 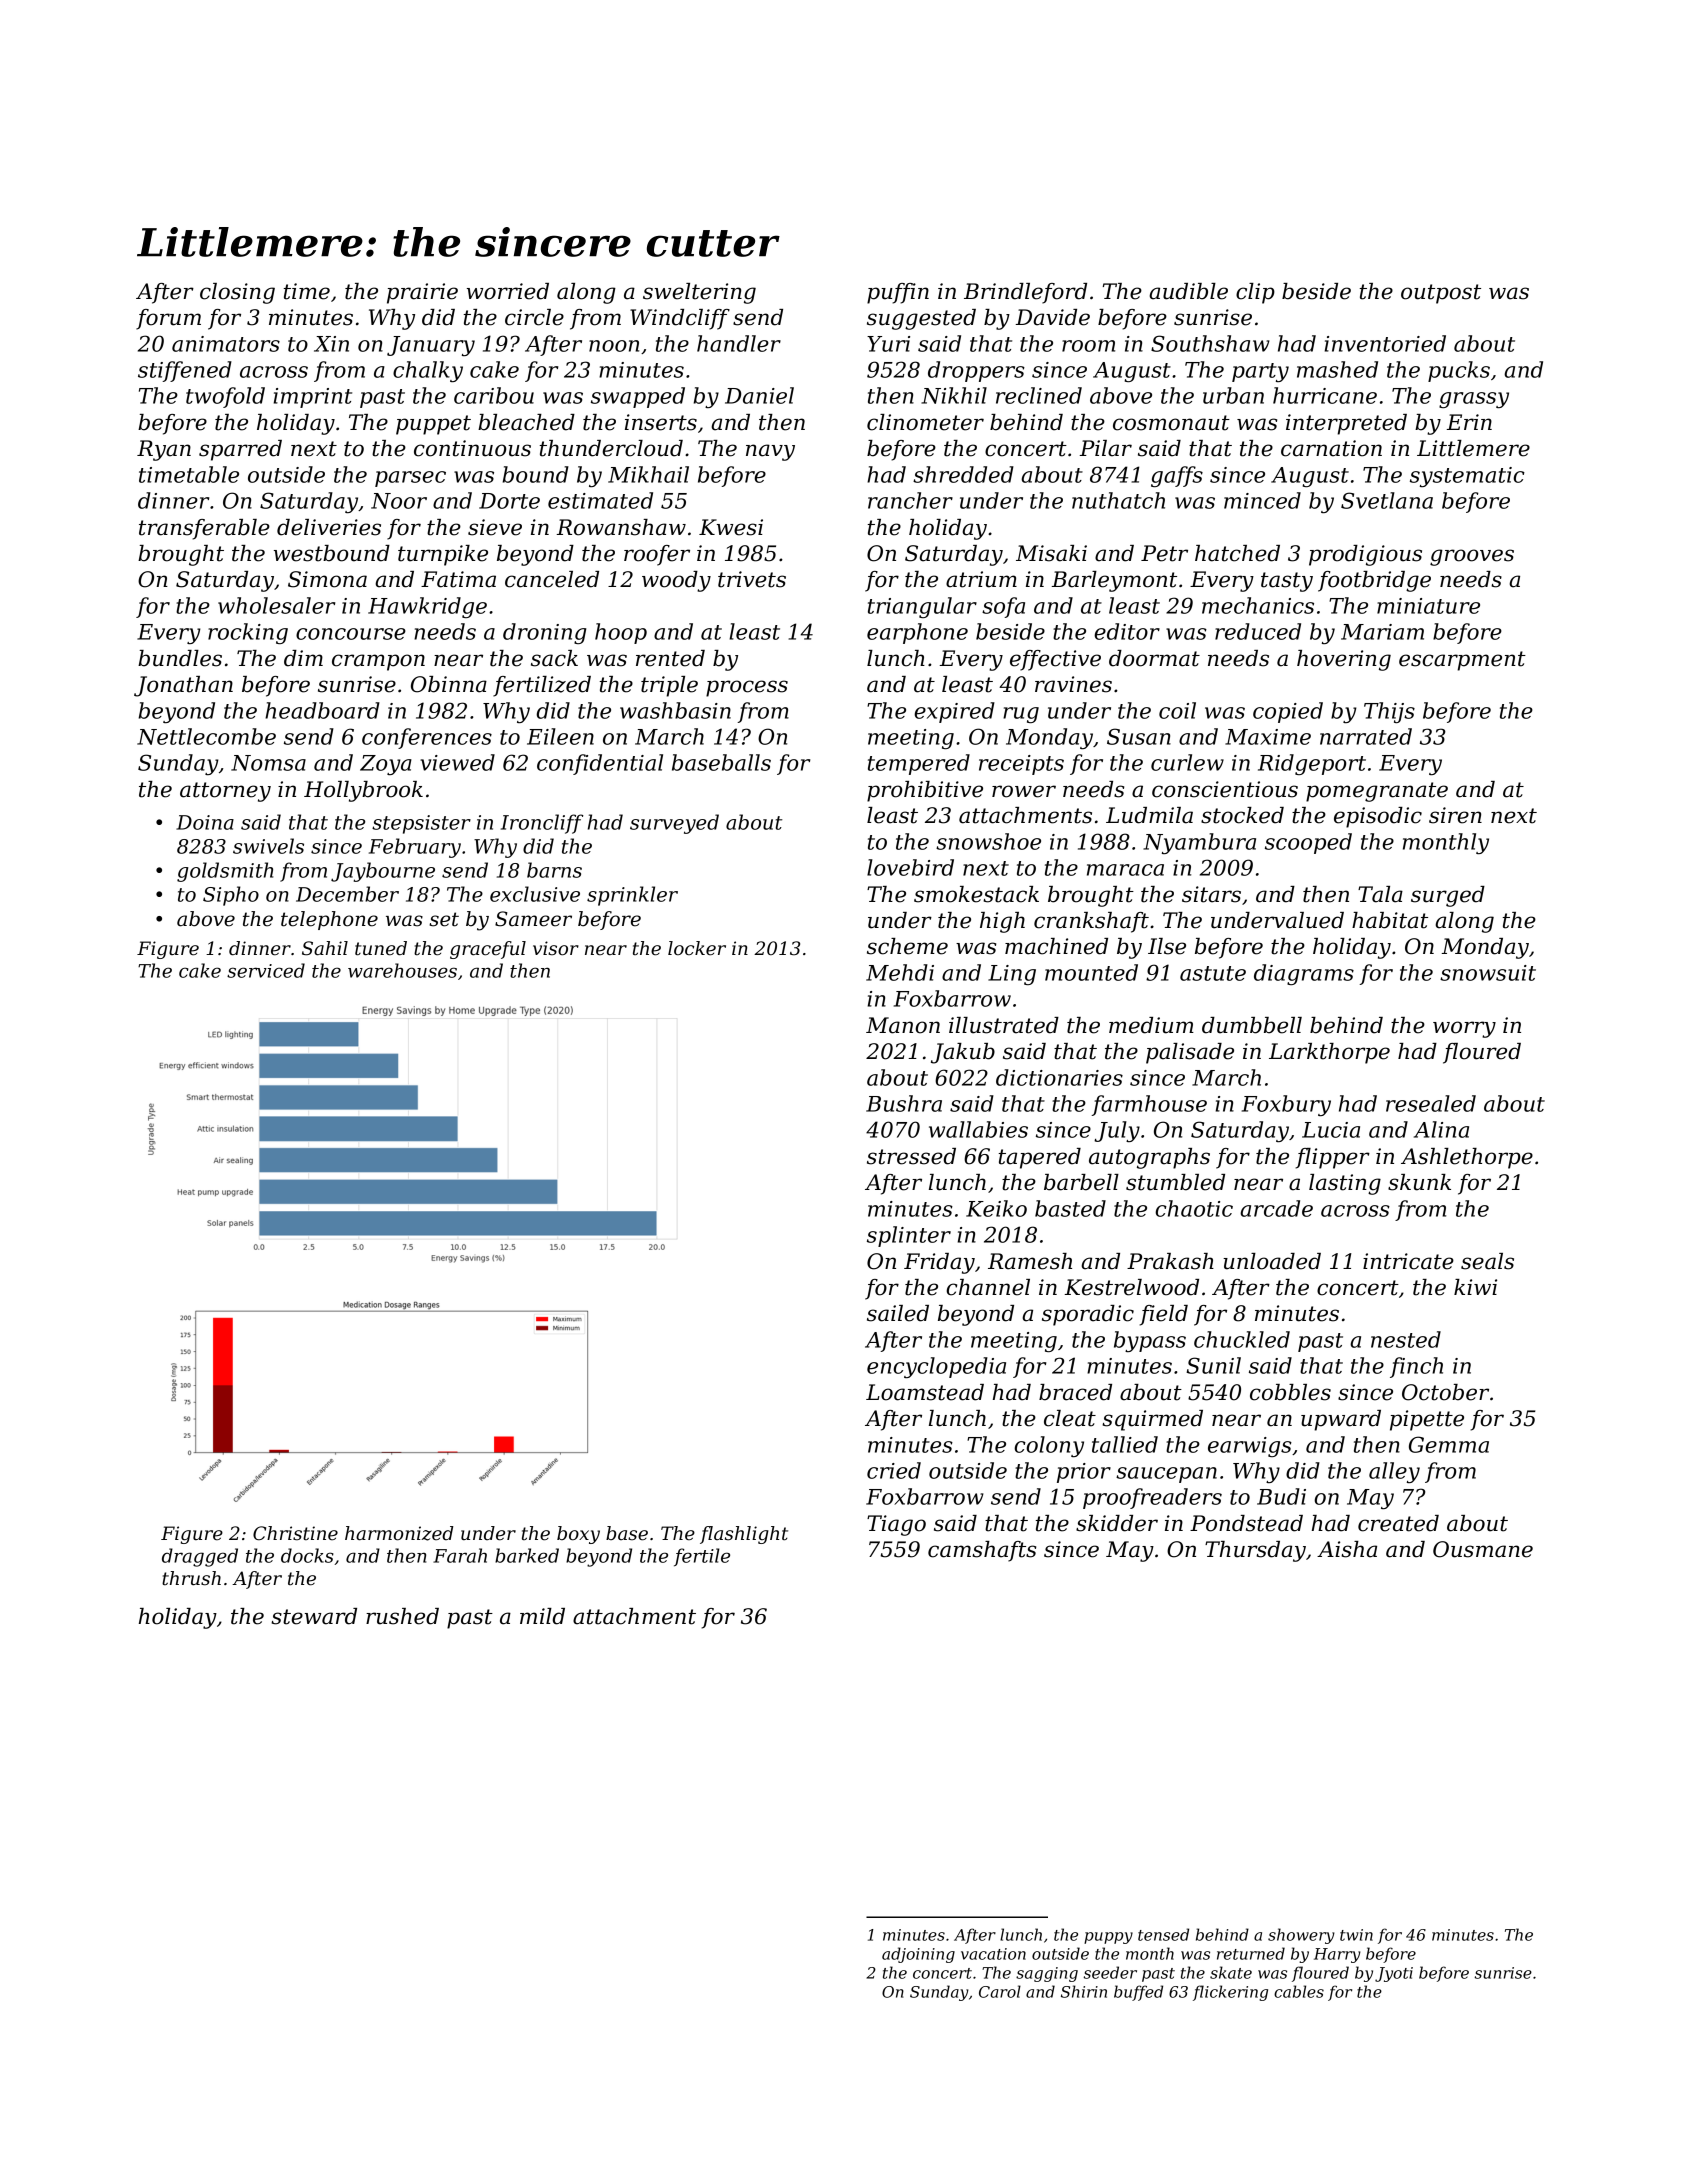 What do you see at coordinates (1487, 1261) in the page?
I see `seals` at bounding box center [1487, 1261].
